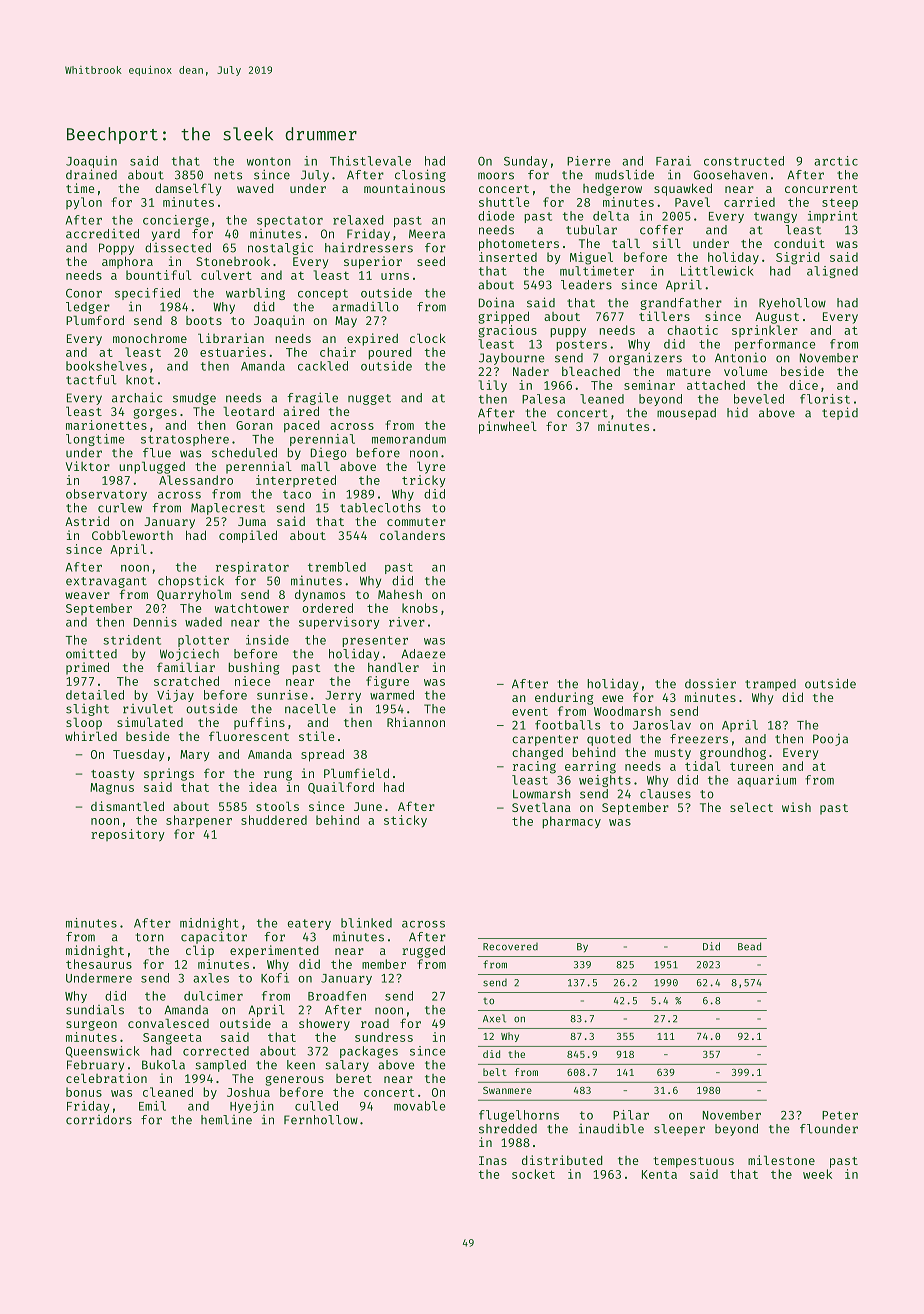 This document has height=1314, width=924. What do you see at coordinates (686, 414) in the document?
I see `mousepad` at bounding box center [686, 414].
